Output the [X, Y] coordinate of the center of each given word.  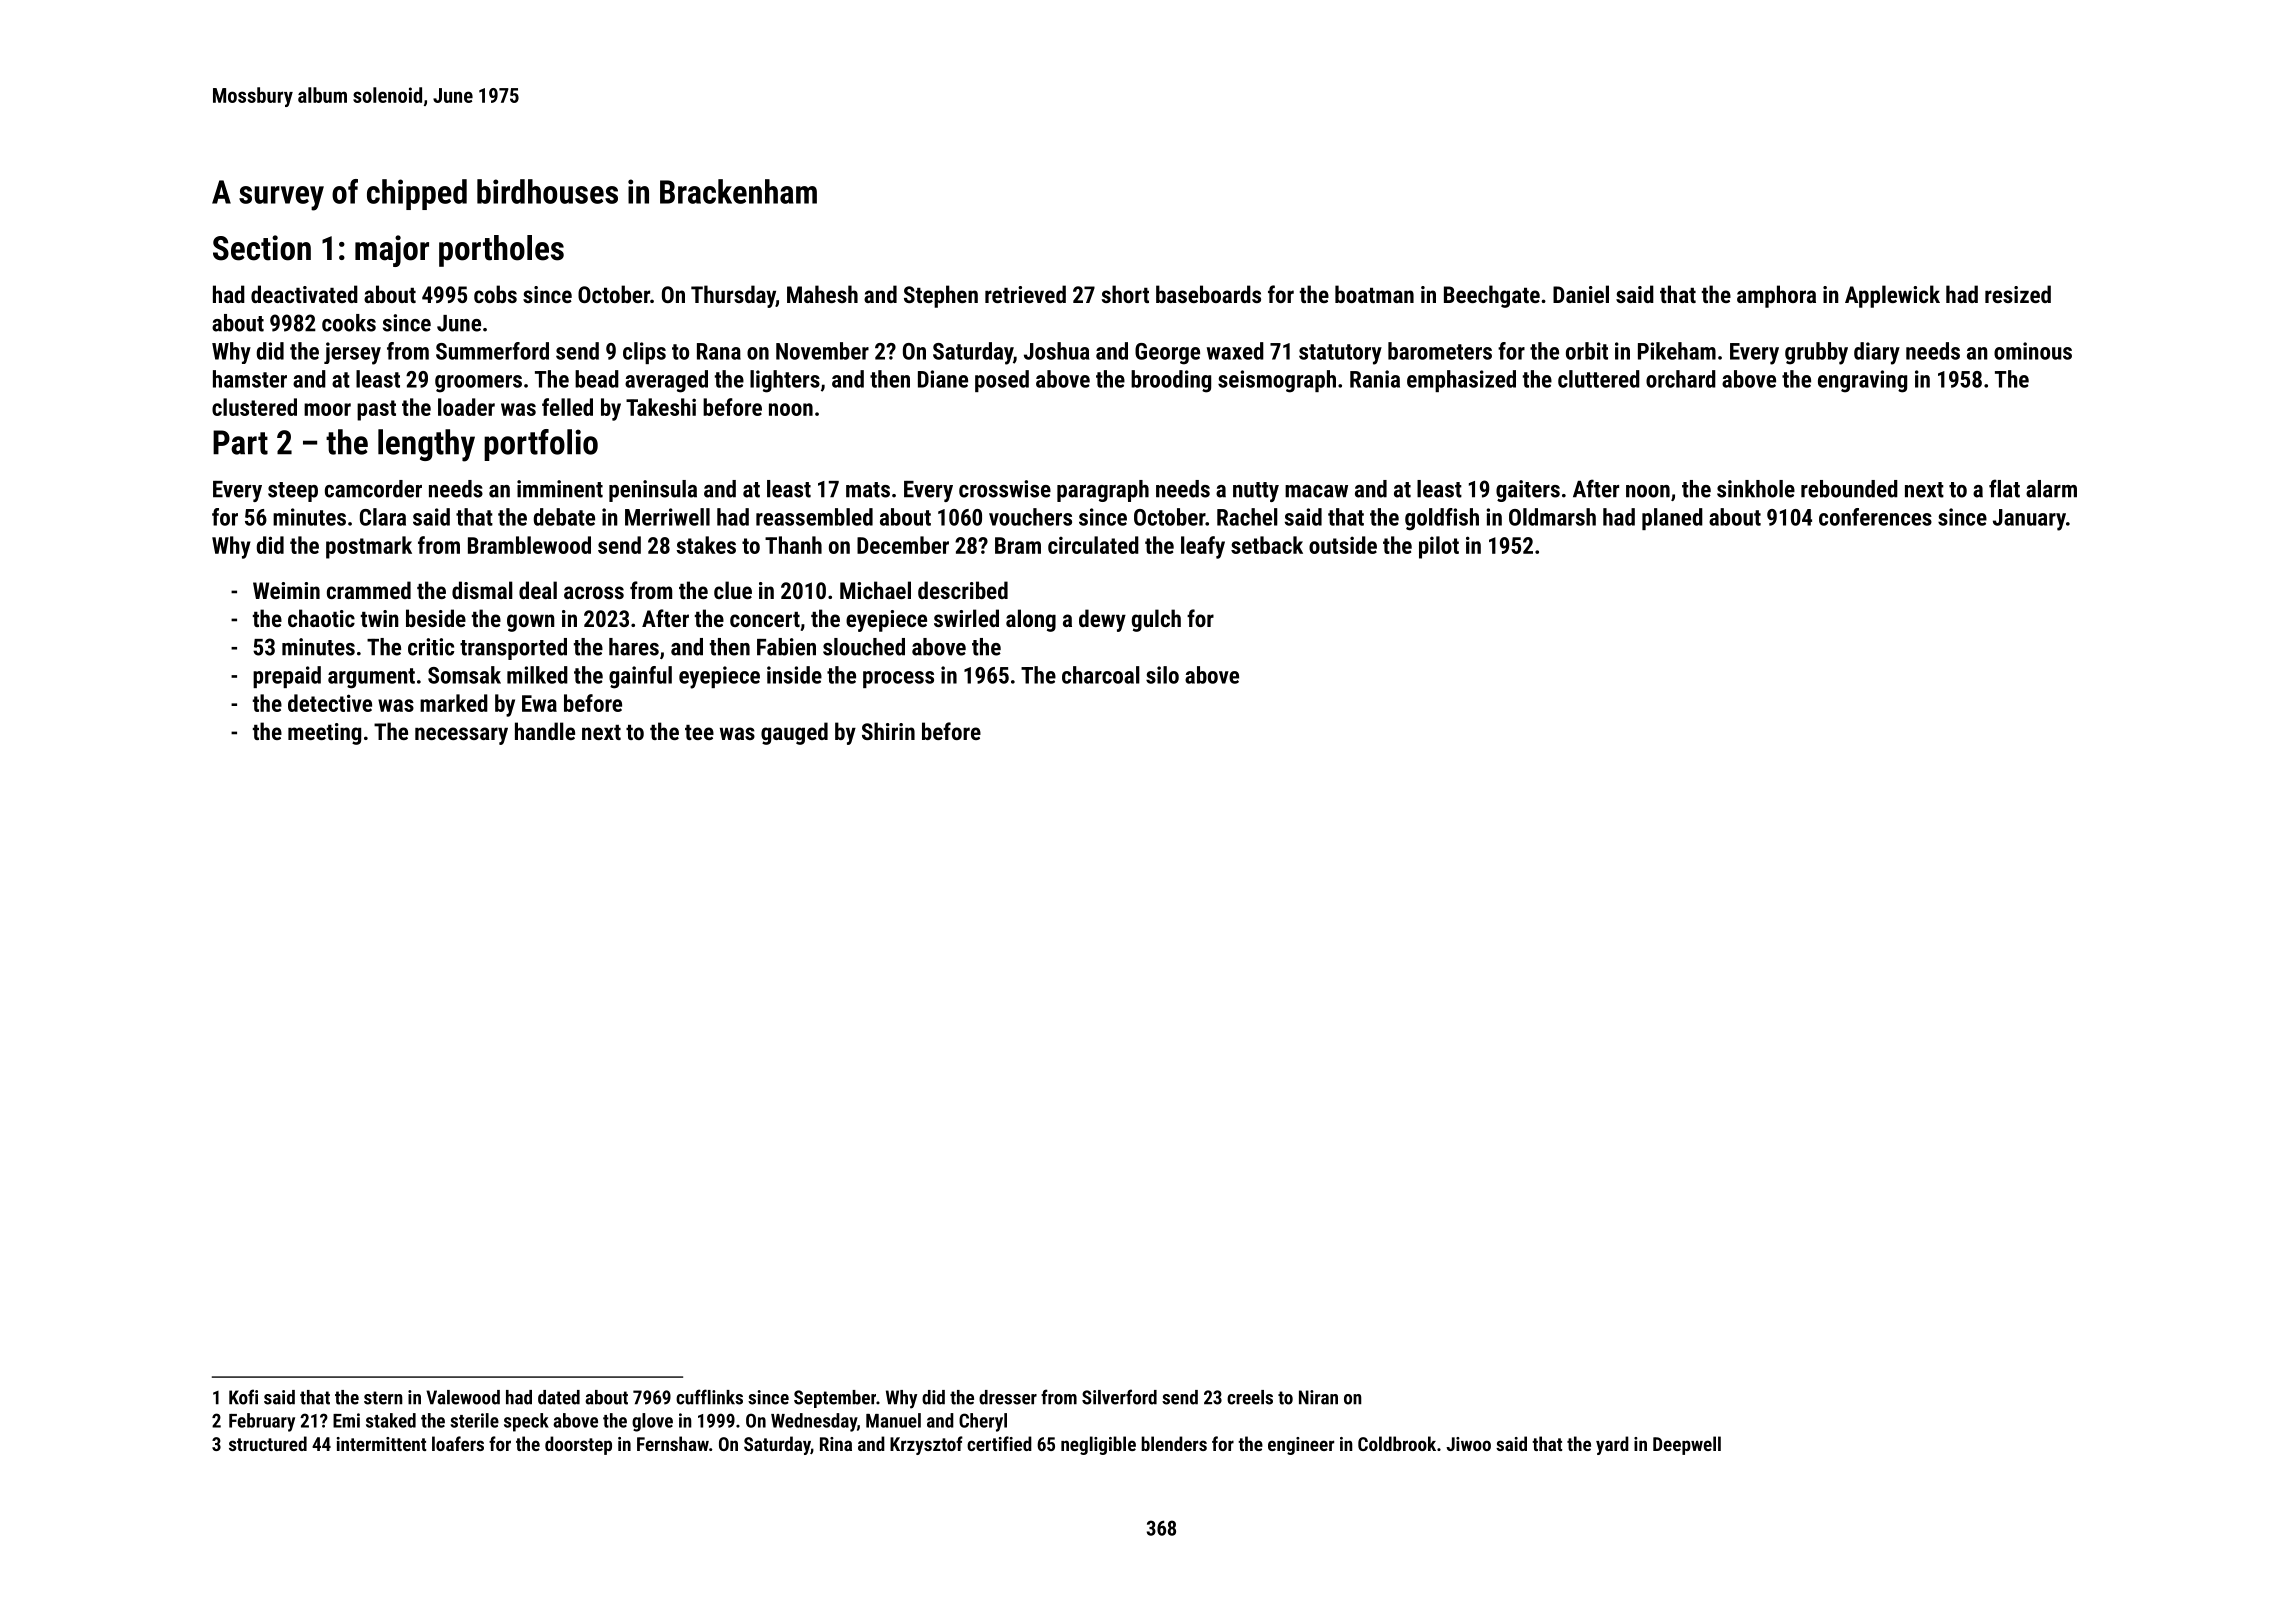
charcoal [1101, 675]
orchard [1681, 379]
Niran [1318, 1397]
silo [1162, 675]
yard [1612, 1445]
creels [1250, 1397]
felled [567, 407]
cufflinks [709, 1397]
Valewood [463, 1397]
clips [644, 353]
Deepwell [1687, 1445]
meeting [324, 734]
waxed [1235, 351]
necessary [461, 736]
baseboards [1208, 294]
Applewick [1892, 296]
